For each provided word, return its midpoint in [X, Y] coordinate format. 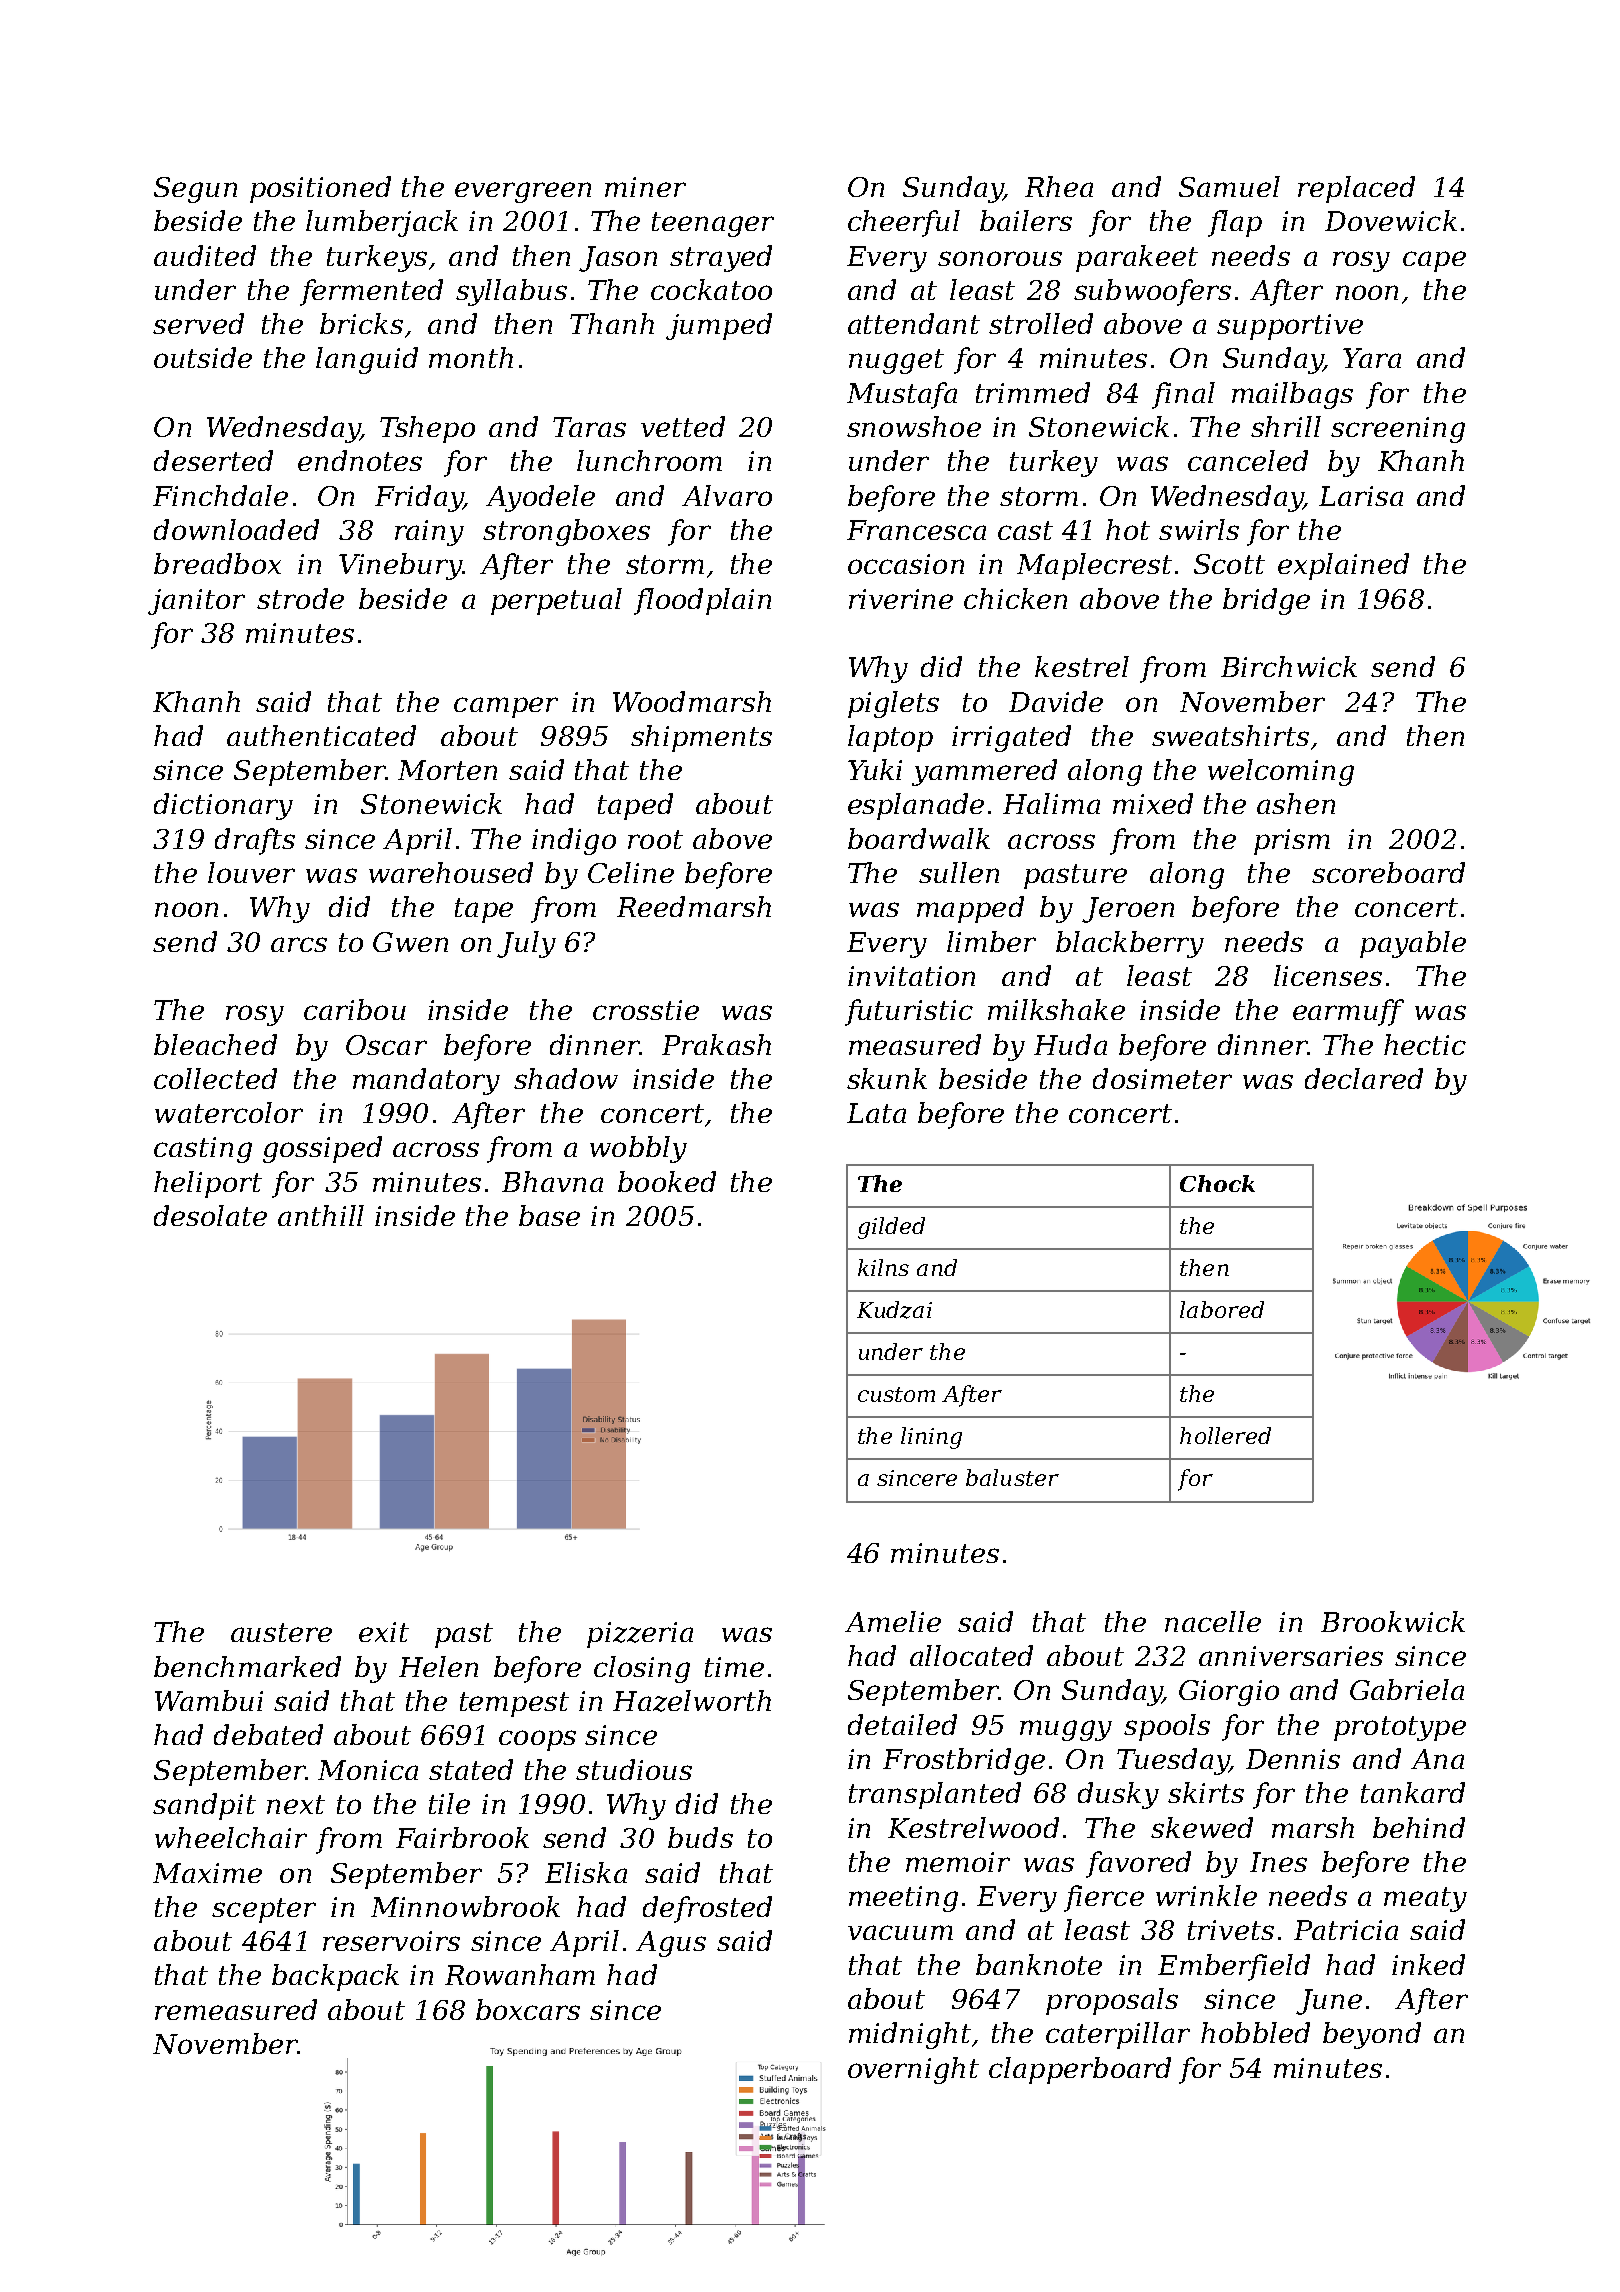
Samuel [1229, 186]
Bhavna [552, 1181]
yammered [984, 772]
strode [300, 598]
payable [1413, 944]
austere [281, 1632]
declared [1364, 1078]
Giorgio [1229, 1693]
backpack [335, 1977]
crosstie [646, 1010]
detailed [902, 1724]
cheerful [904, 223]
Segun [195, 190]
